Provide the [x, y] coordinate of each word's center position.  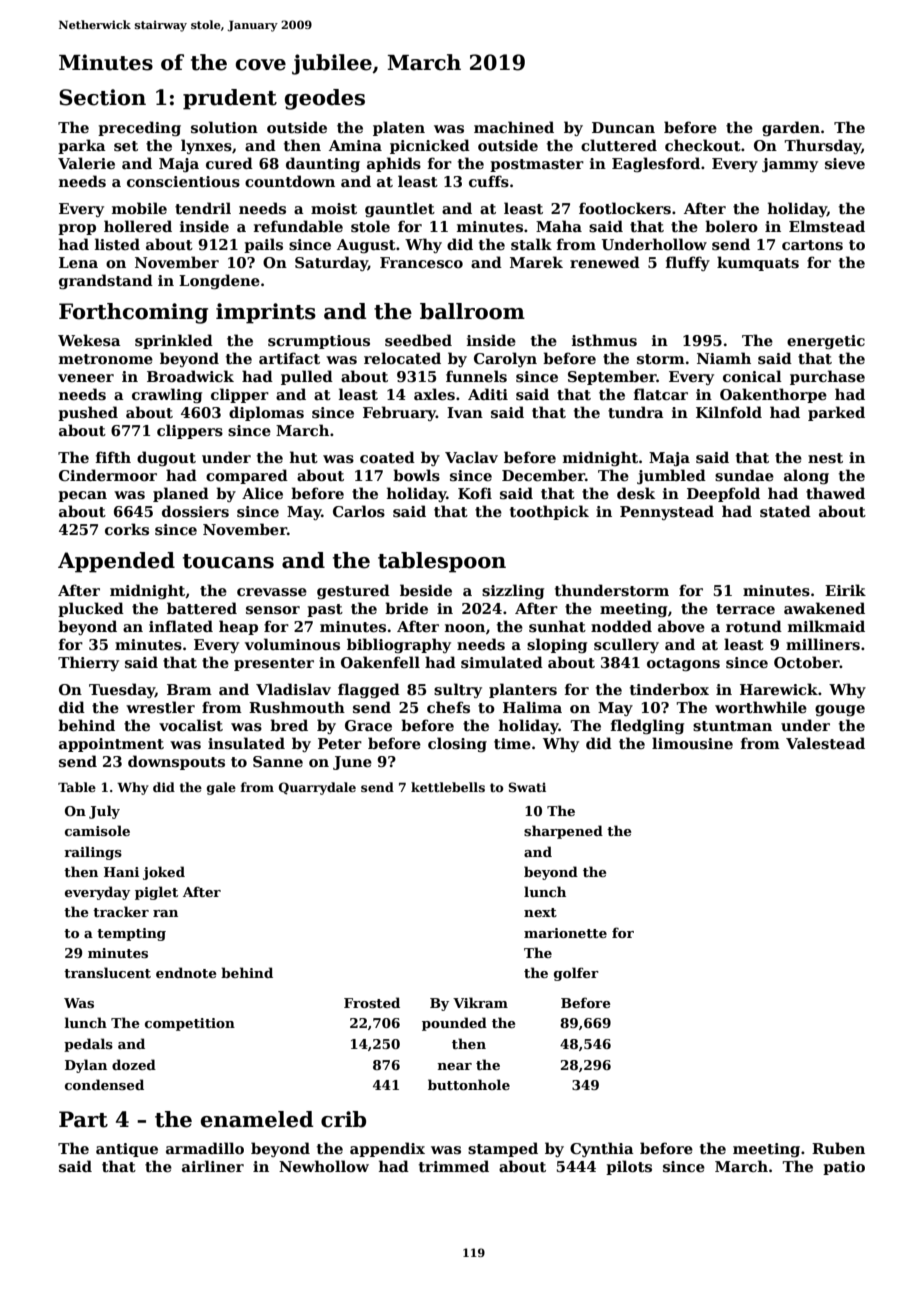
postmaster [537, 165]
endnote [186, 972]
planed [181, 494]
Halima [532, 707]
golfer [576, 974]
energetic [826, 342]
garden [791, 128]
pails [263, 245]
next [540, 912]
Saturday [331, 263]
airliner [213, 1166]
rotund [754, 626]
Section [102, 97]
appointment [111, 745]
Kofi [475, 493]
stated [785, 511]
